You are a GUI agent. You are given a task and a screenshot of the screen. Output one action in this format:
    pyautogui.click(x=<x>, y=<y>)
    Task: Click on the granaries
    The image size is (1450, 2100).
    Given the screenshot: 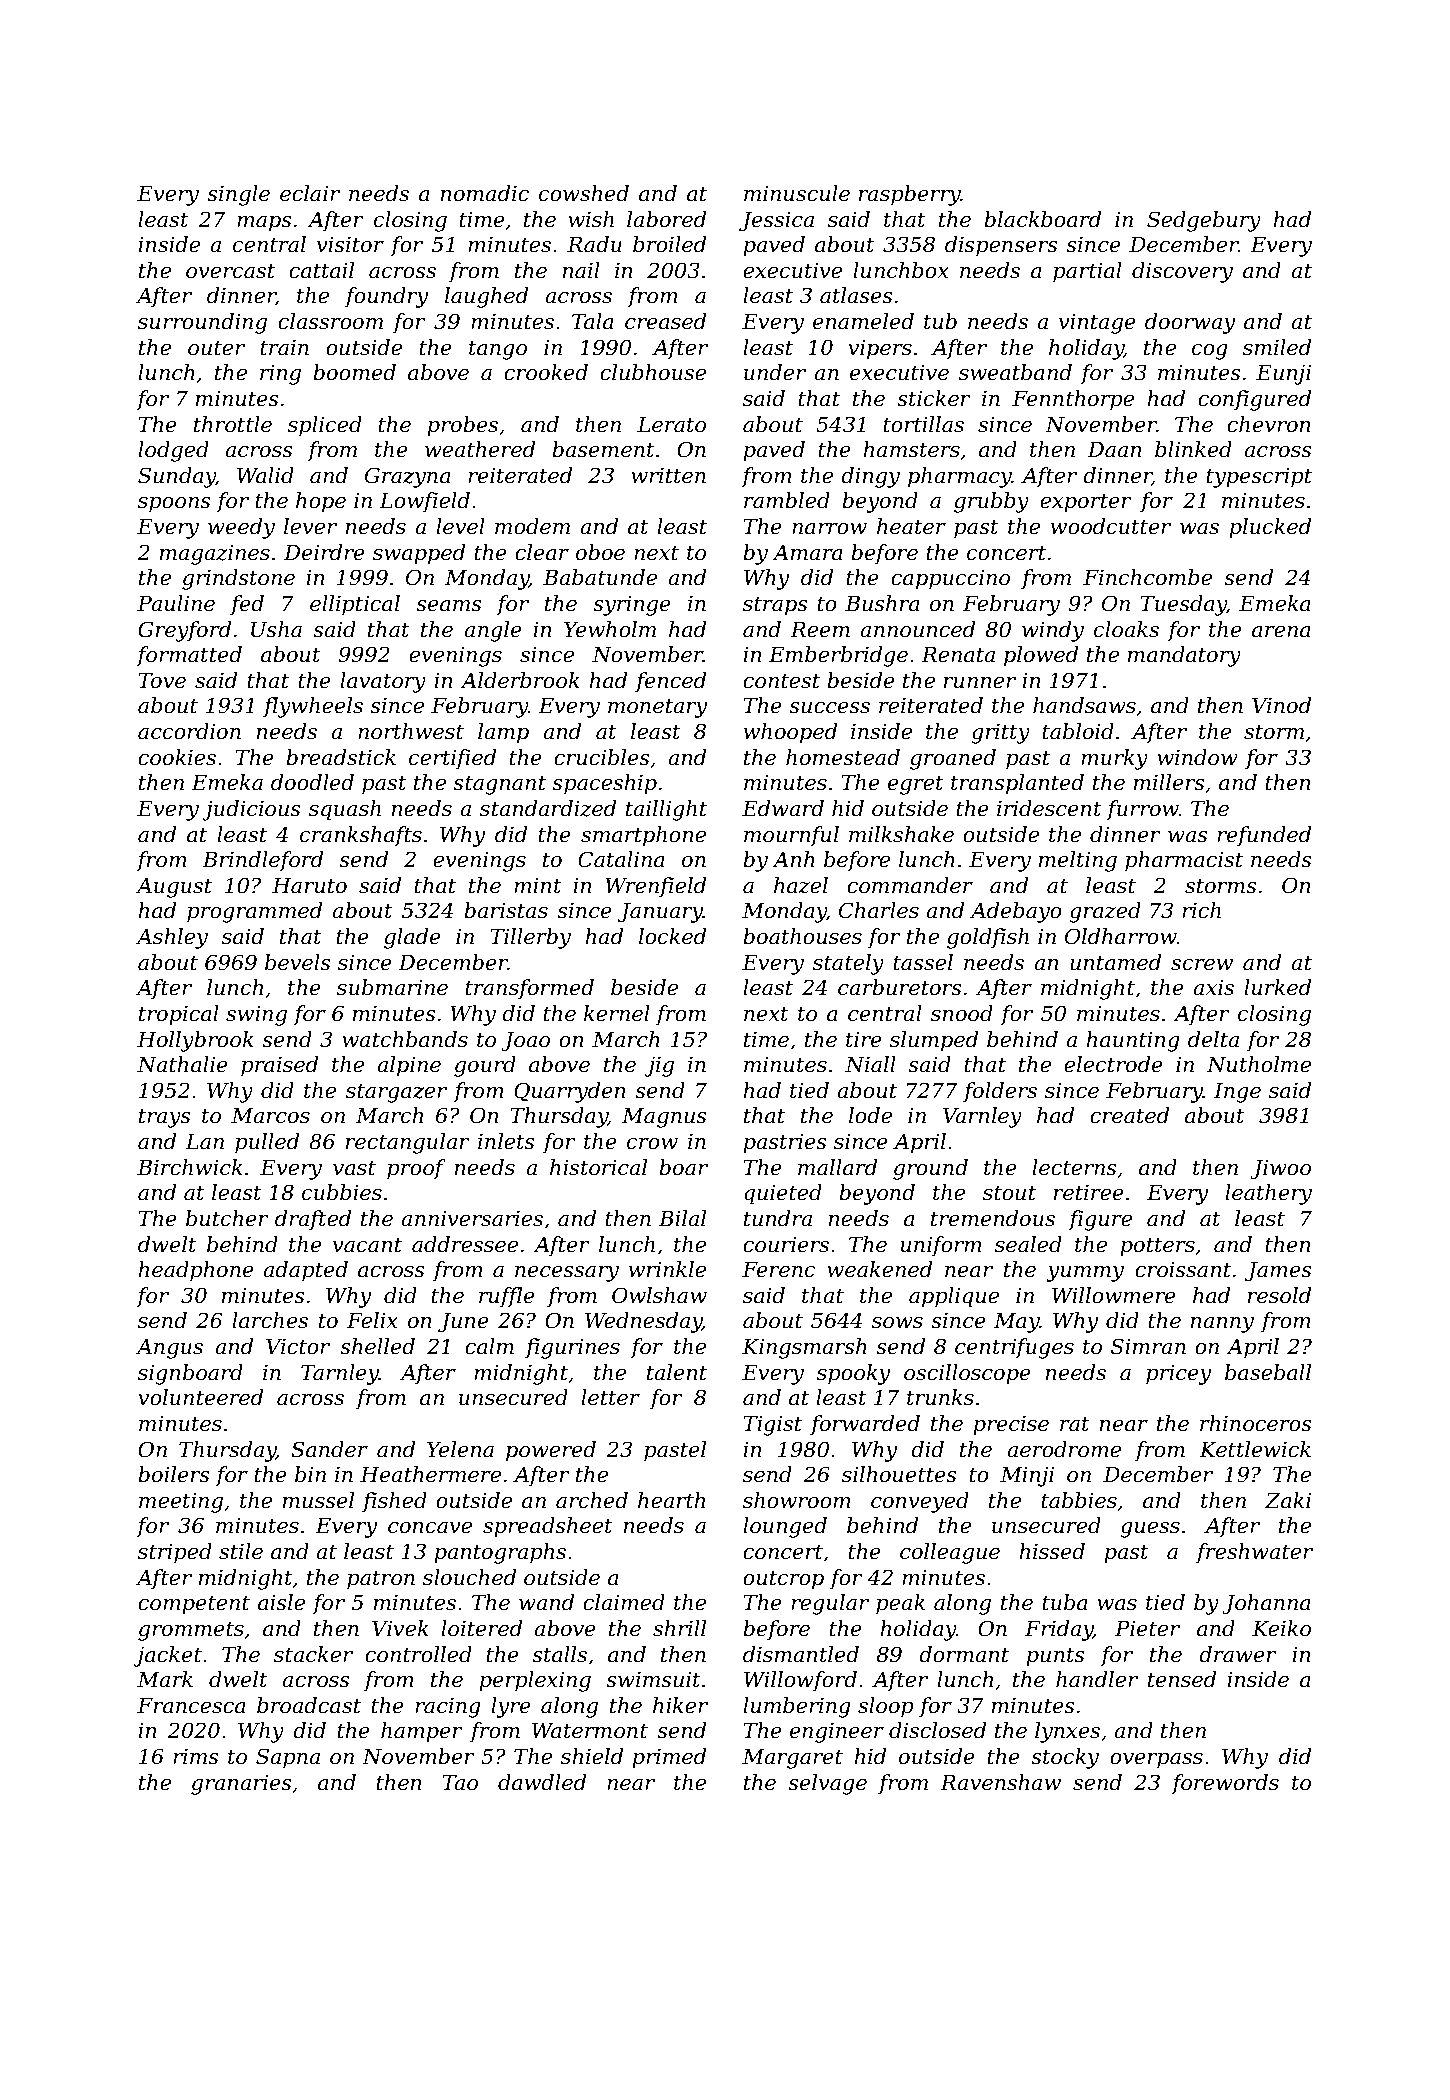 What is the action you would take?
    pyautogui.click(x=241, y=1785)
